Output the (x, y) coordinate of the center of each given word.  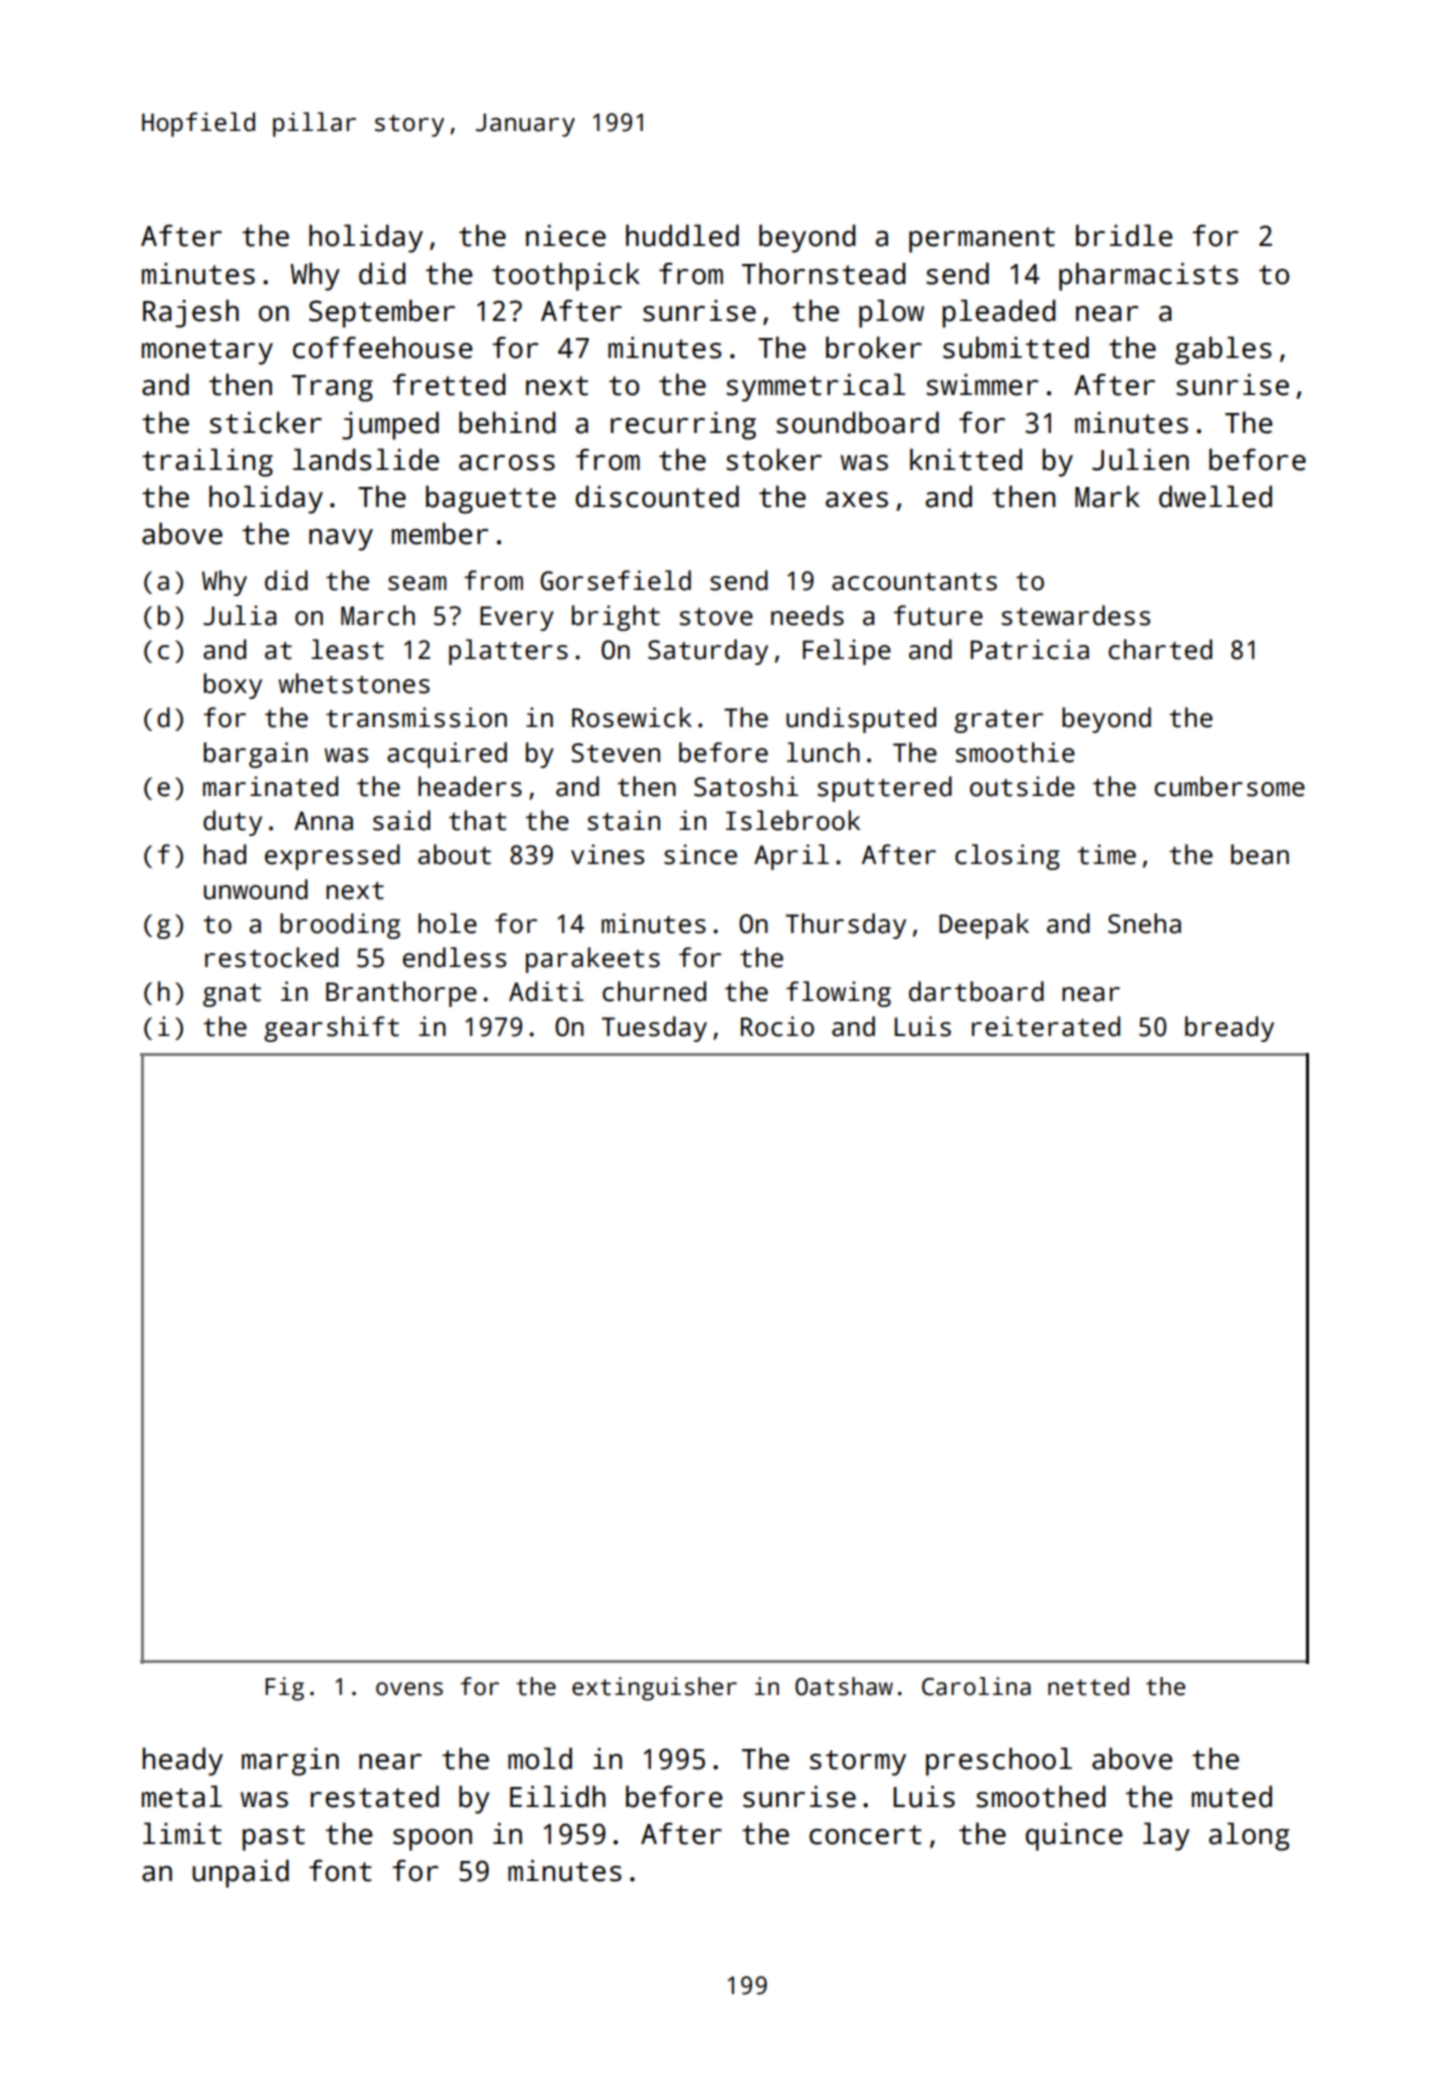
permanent (982, 240)
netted (1088, 1686)
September (382, 313)
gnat (232, 995)
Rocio (777, 1026)
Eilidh (558, 1796)
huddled (682, 235)
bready (1229, 1029)
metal (182, 1796)
